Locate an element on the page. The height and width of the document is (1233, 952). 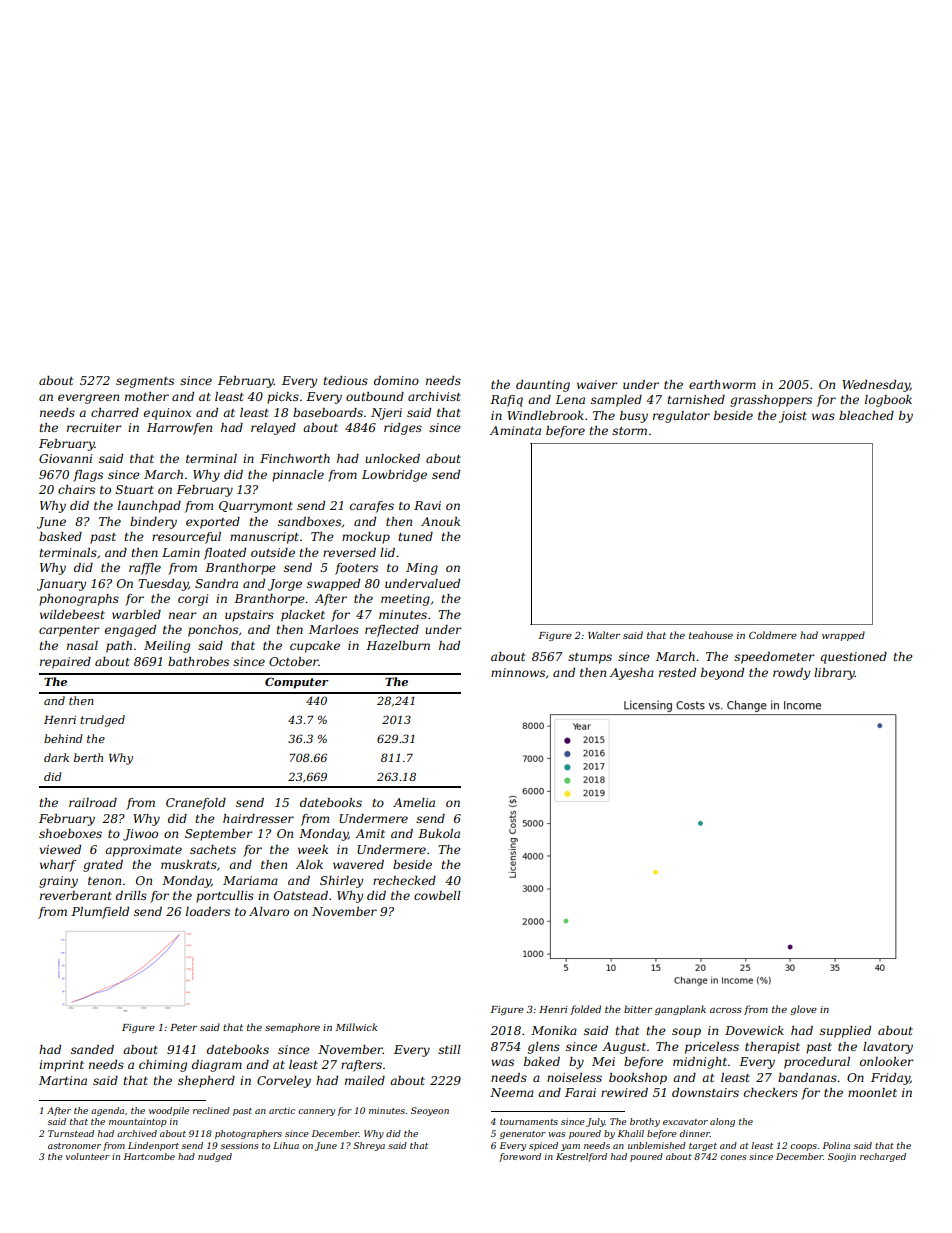
tedious is located at coordinates (345, 380).
